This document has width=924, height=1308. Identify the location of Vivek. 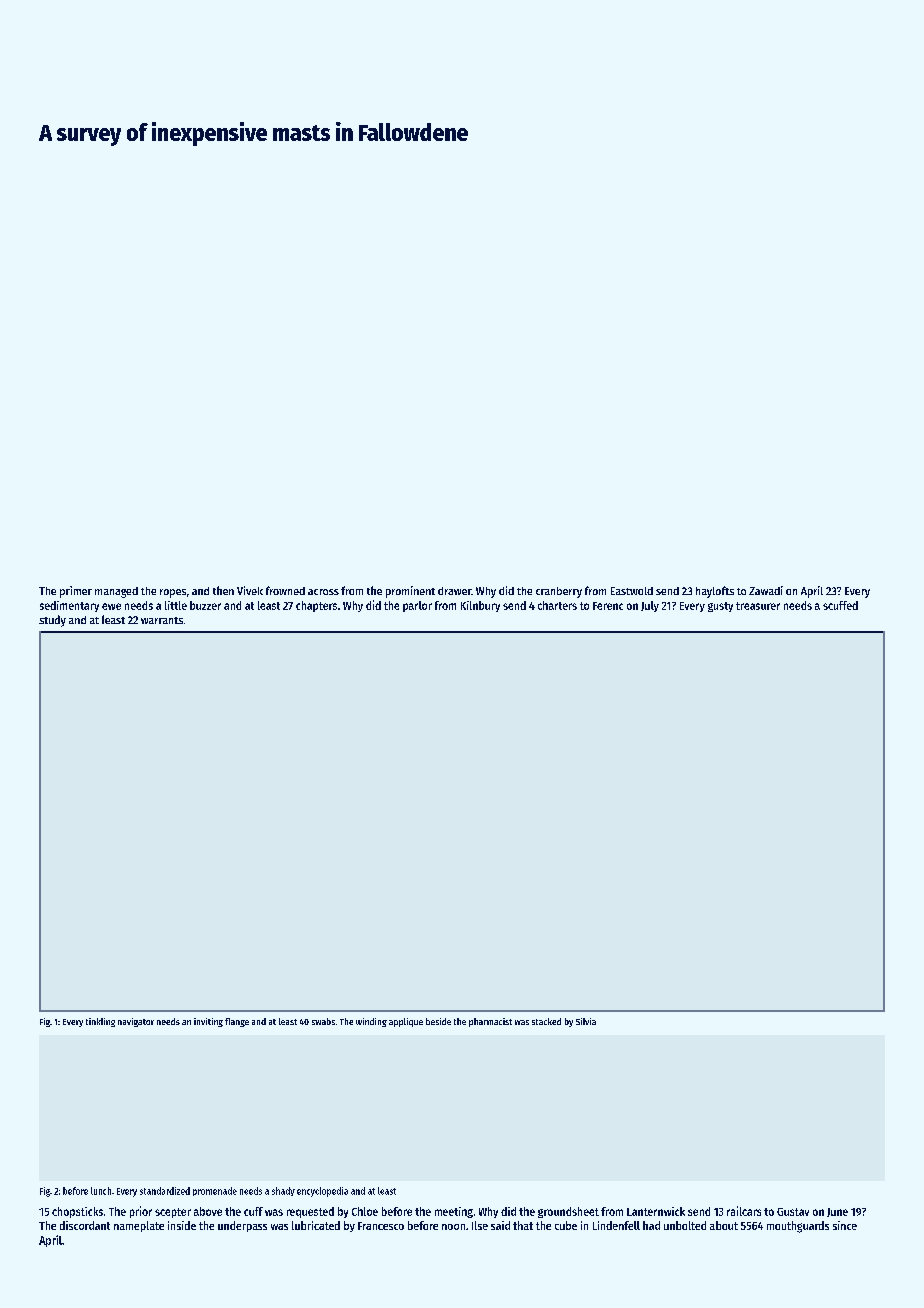
(250, 590).
